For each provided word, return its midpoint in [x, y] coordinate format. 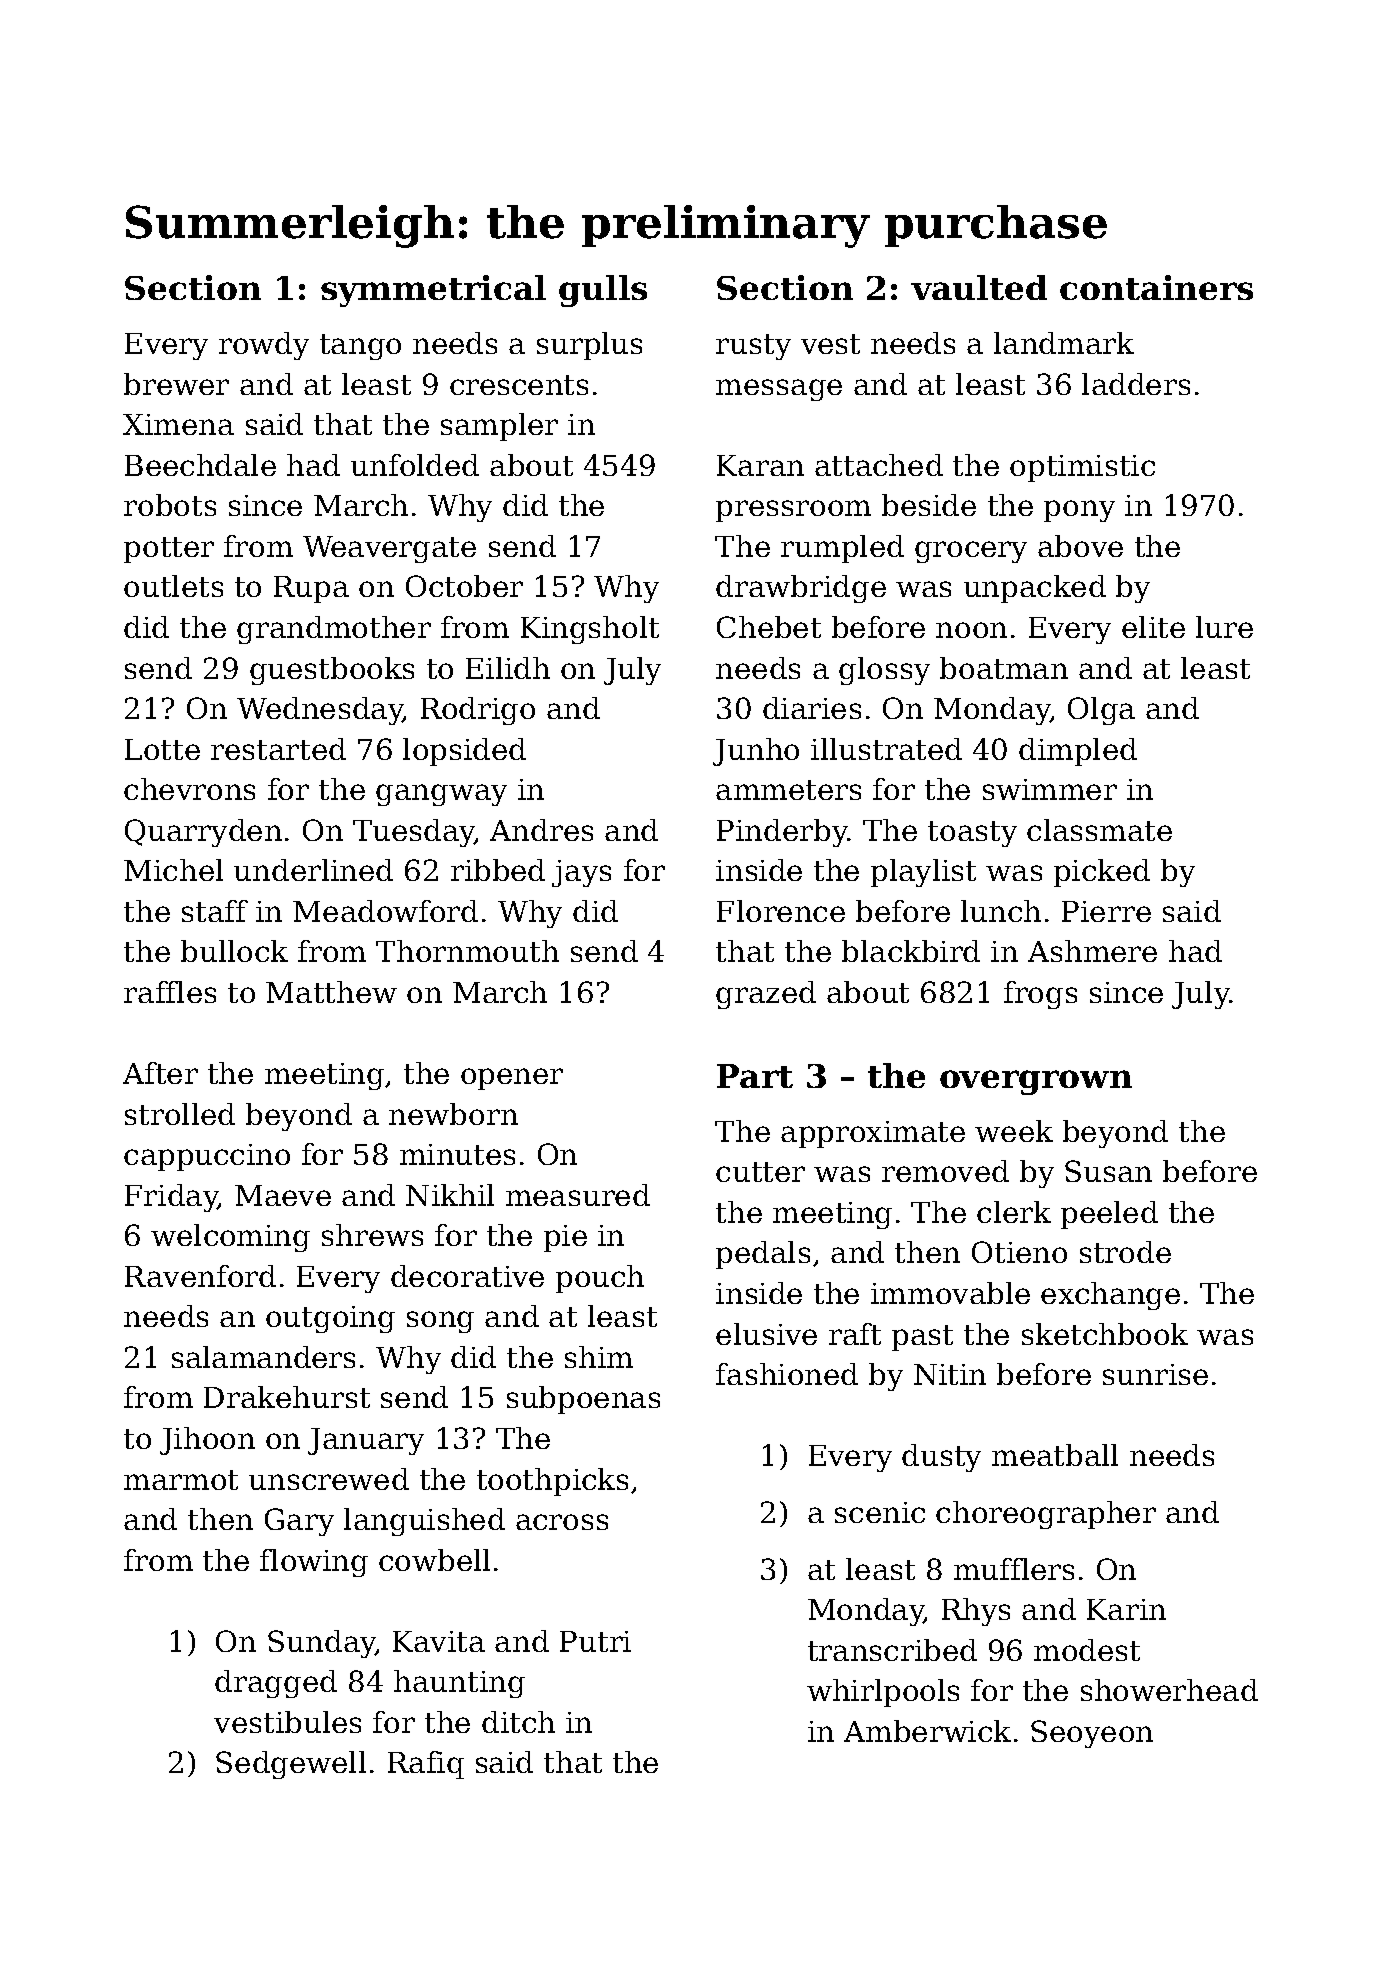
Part [755, 1076]
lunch [1001, 911]
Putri [595, 1641]
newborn [453, 1114]
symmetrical [433, 291]
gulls [603, 291]
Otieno [1019, 1252]
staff [215, 911]
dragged [276, 1684]
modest [1087, 1650]
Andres [541, 830]
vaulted [979, 287]
